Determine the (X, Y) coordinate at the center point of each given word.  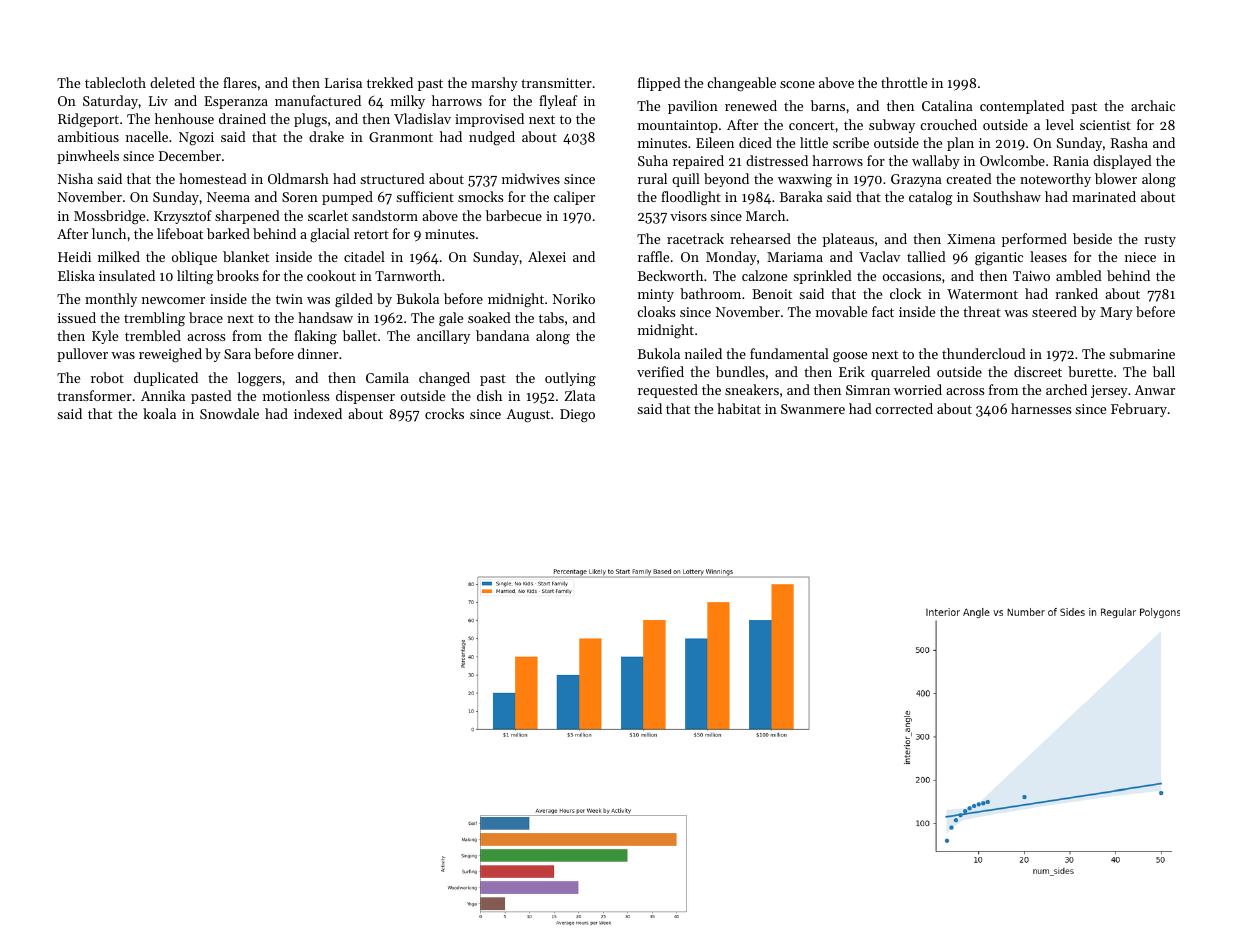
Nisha (75, 178)
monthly (111, 300)
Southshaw (1007, 196)
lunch (109, 233)
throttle (904, 82)
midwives (531, 178)
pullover (82, 355)
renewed (751, 105)
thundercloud (984, 353)
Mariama (795, 257)
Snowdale (229, 413)
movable (841, 311)
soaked (489, 317)
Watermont (982, 294)
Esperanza (236, 102)
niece (1140, 257)
